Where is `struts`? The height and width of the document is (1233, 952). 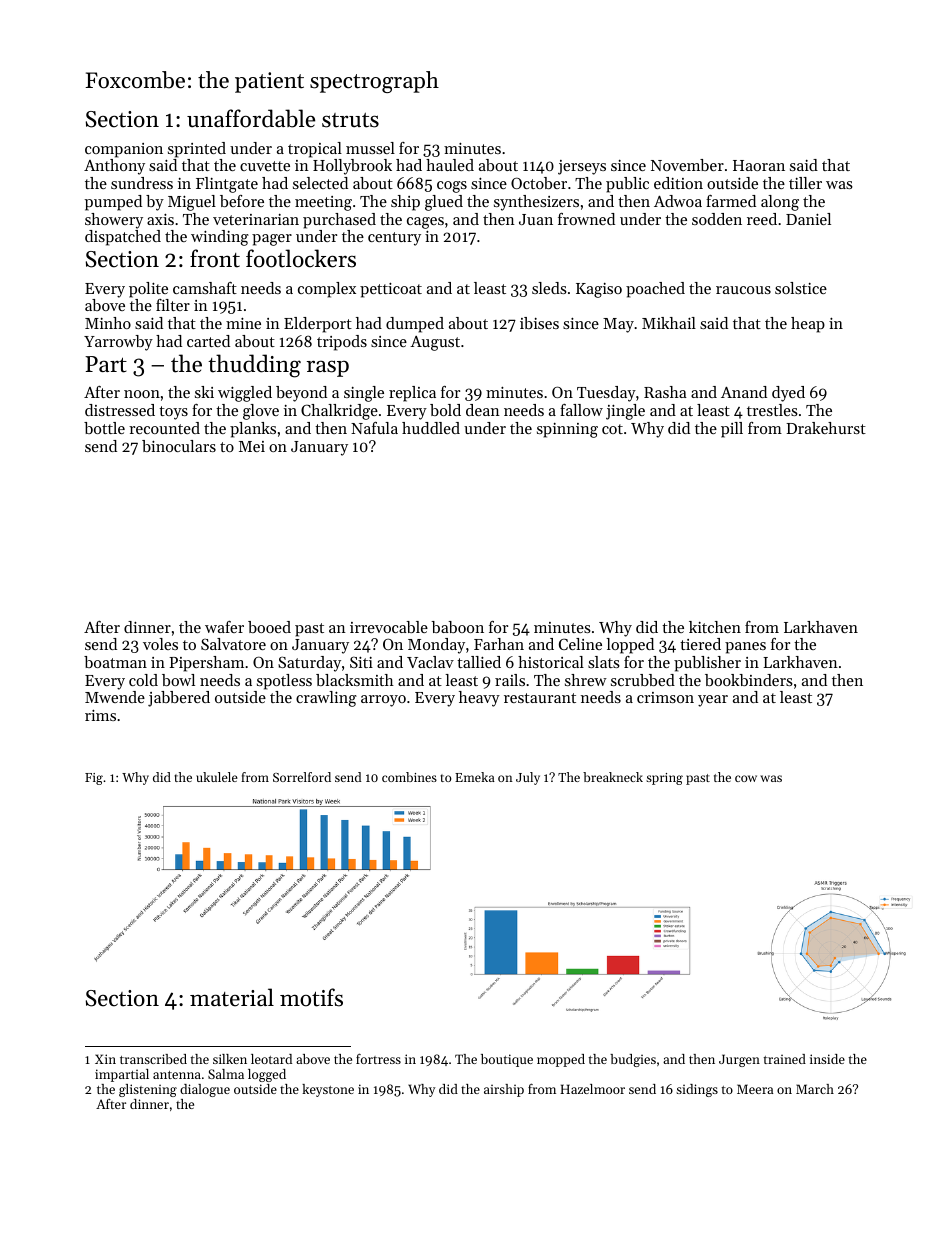
struts is located at coordinates (350, 120).
